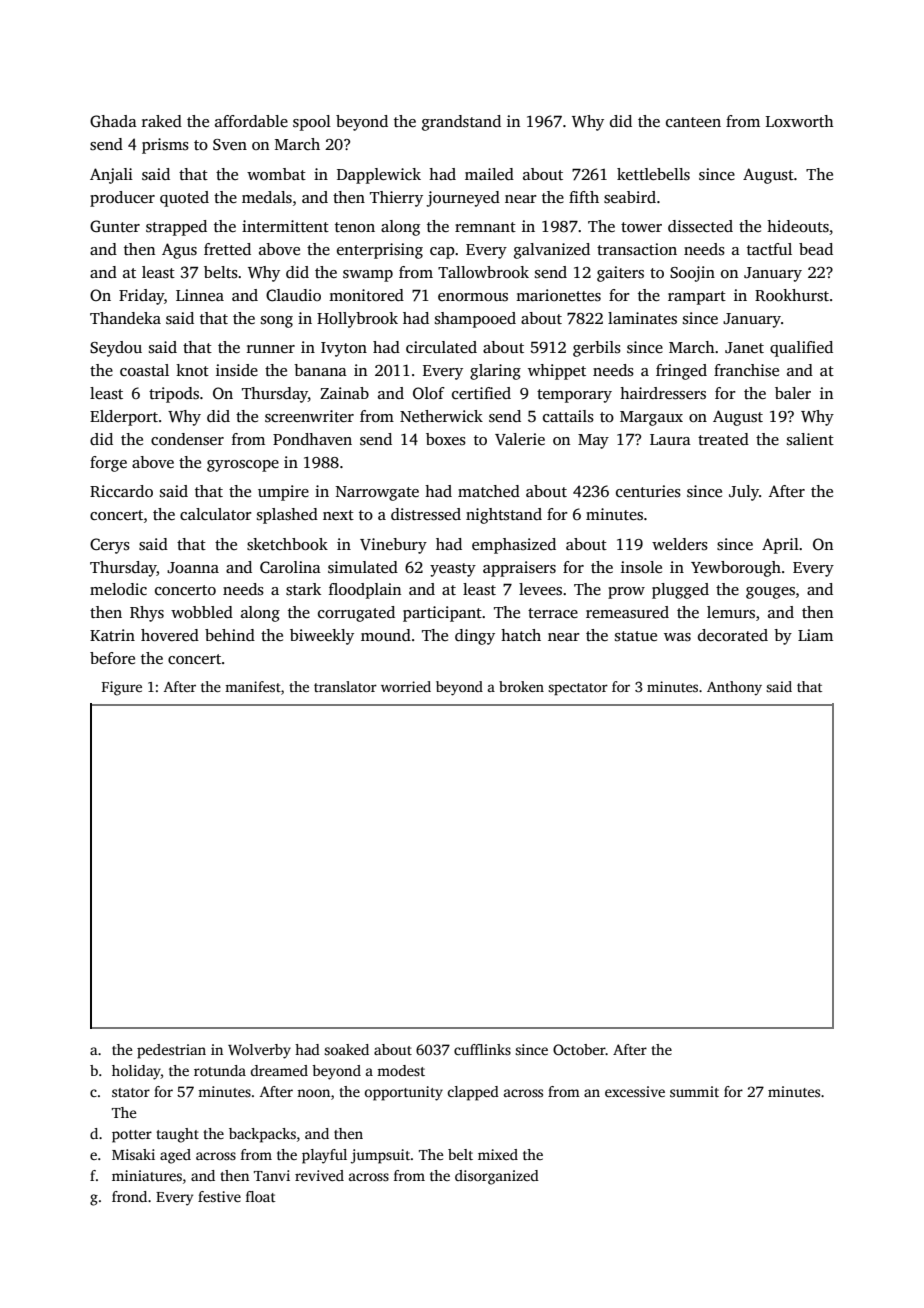  Describe the element at coordinates (584, 197) in the screenshot. I see `fifth` at that location.
